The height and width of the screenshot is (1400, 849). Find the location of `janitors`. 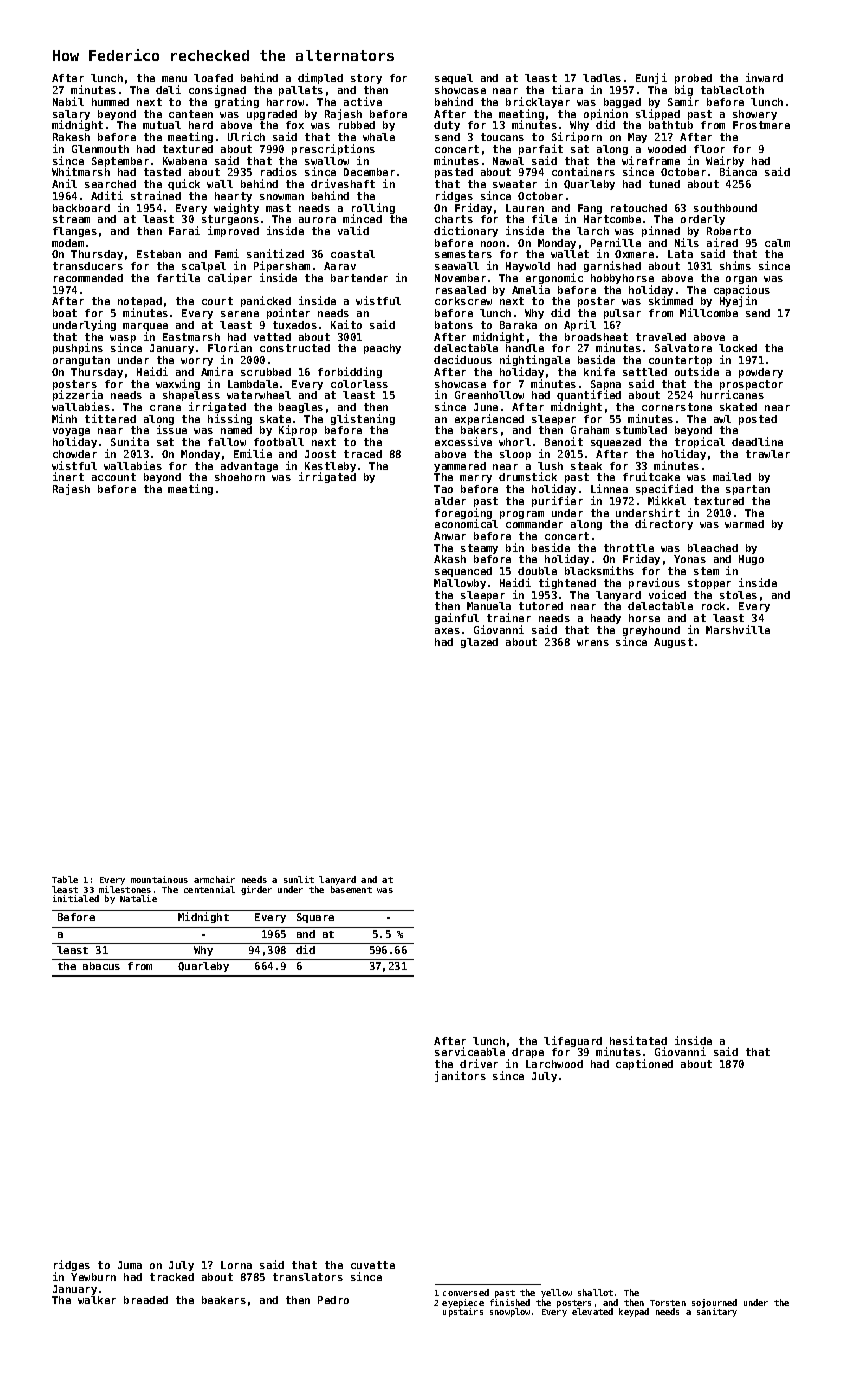

janitors is located at coordinates (460, 1076).
